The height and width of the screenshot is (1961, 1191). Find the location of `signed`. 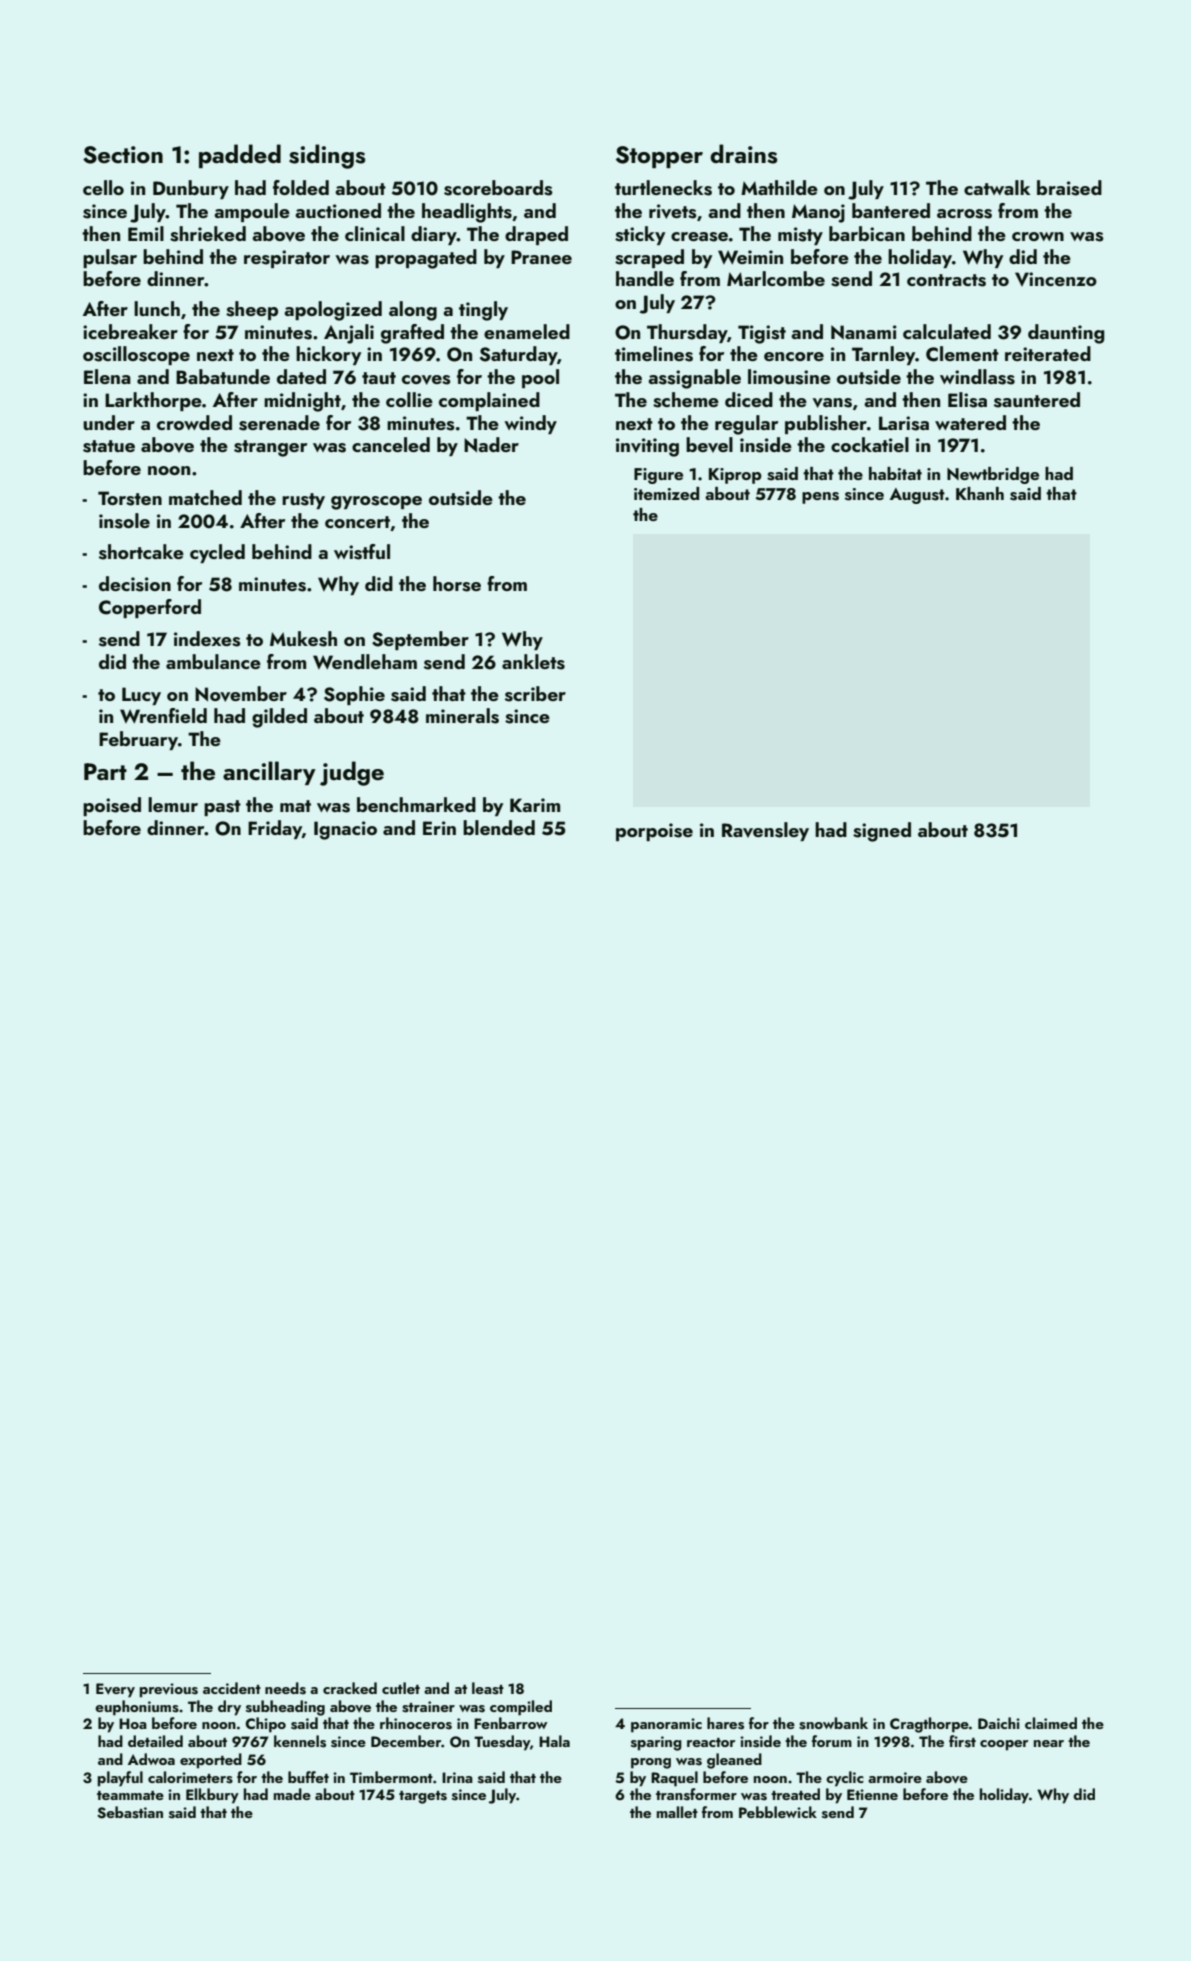

signed is located at coordinates (882, 832).
